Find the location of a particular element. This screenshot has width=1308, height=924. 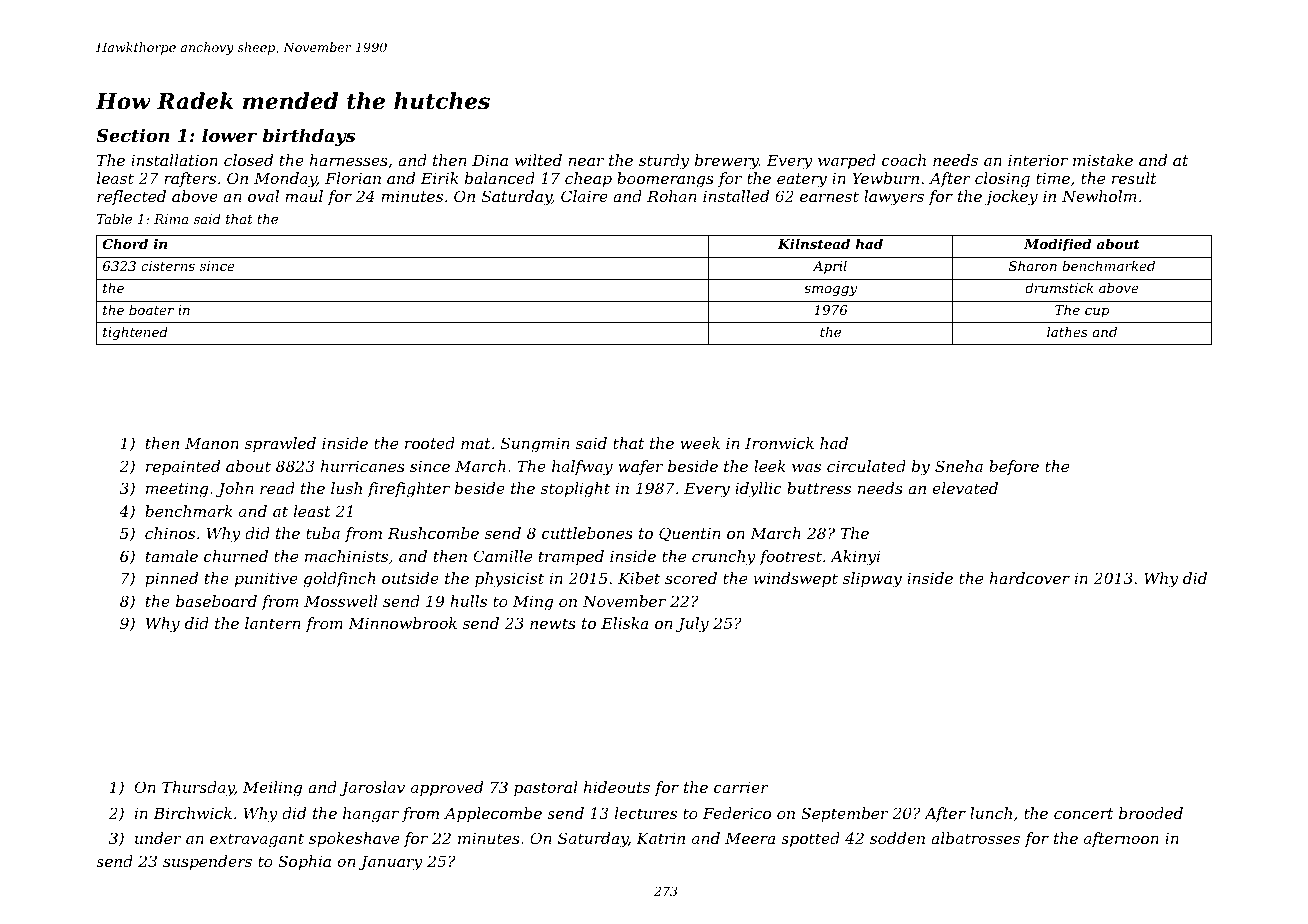

Birchwick is located at coordinates (192, 813).
